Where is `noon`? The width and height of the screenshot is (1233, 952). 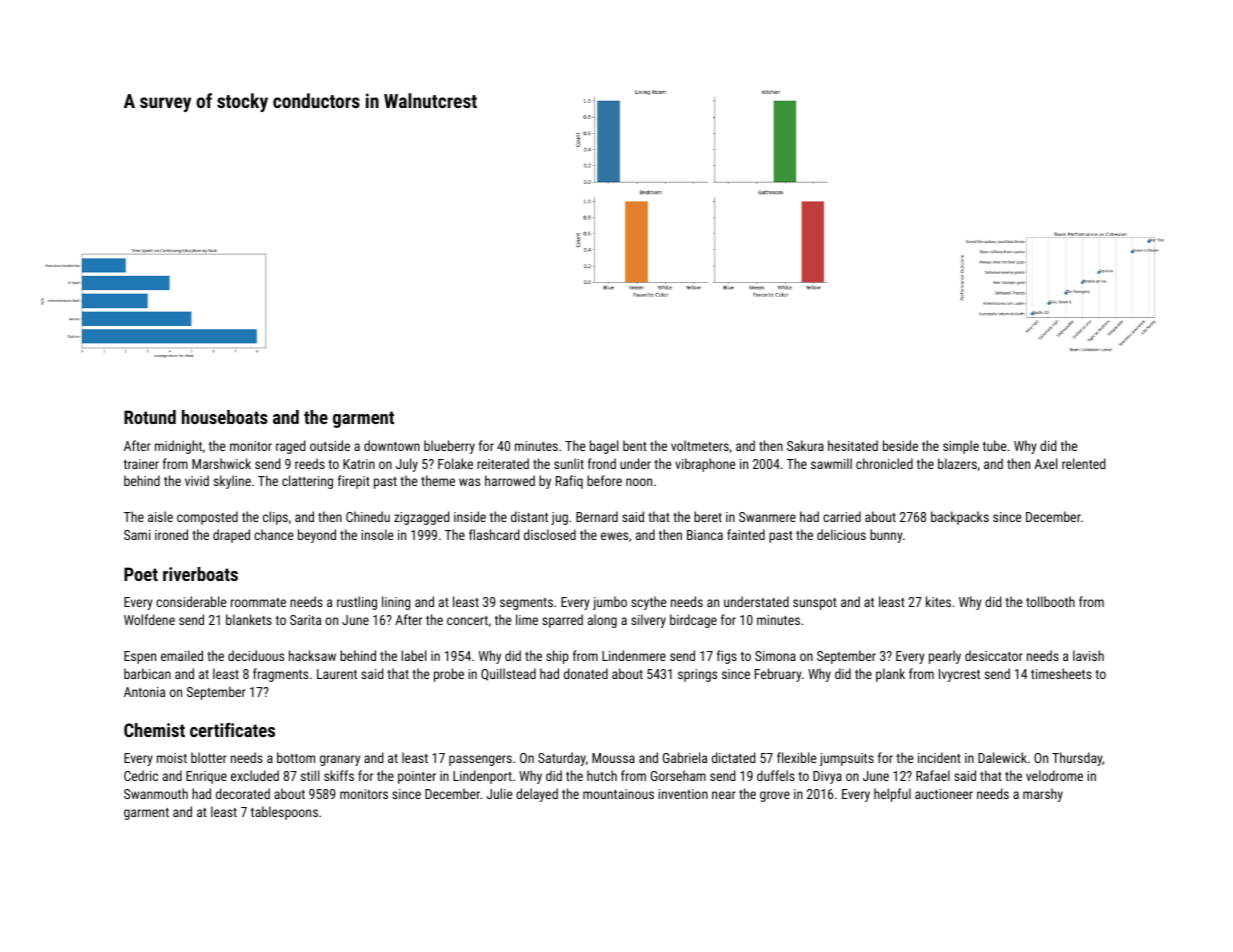
noon is located at coordinates (639, 482).
